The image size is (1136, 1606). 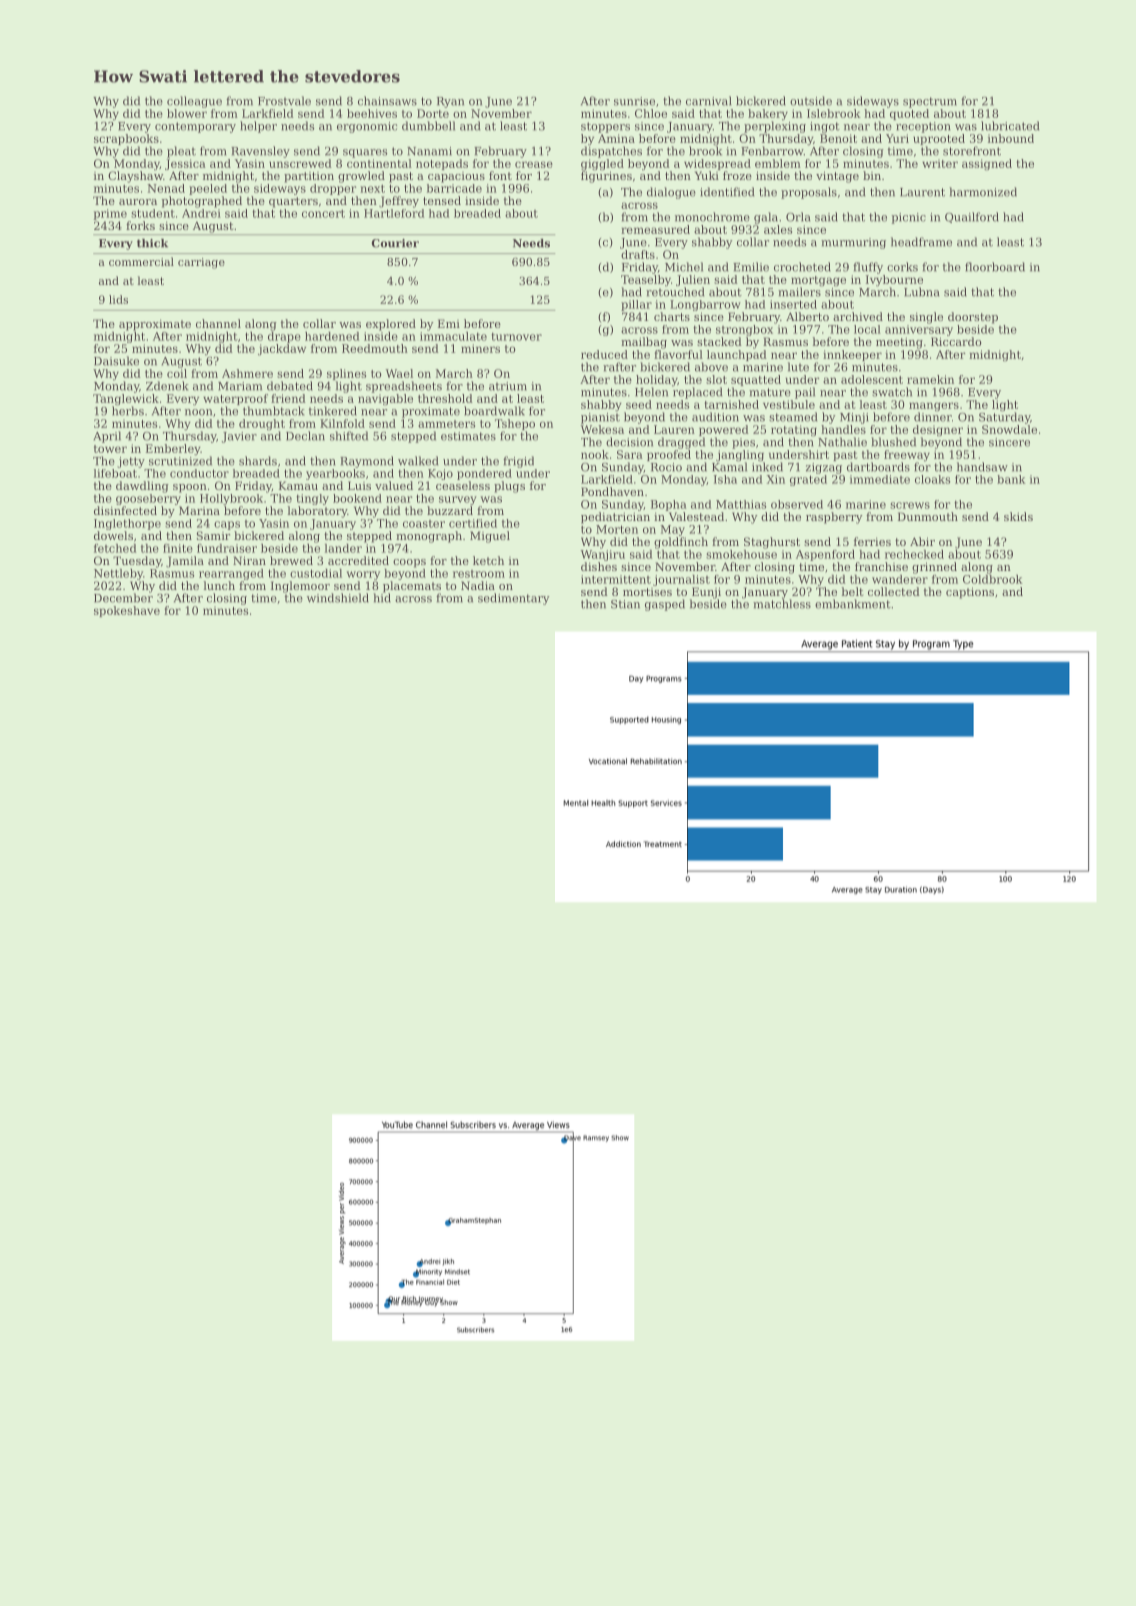 What do you see at coordinates (973, 318) in the screenshot?
I see `doorstep` at bounding box center [973, 318].
